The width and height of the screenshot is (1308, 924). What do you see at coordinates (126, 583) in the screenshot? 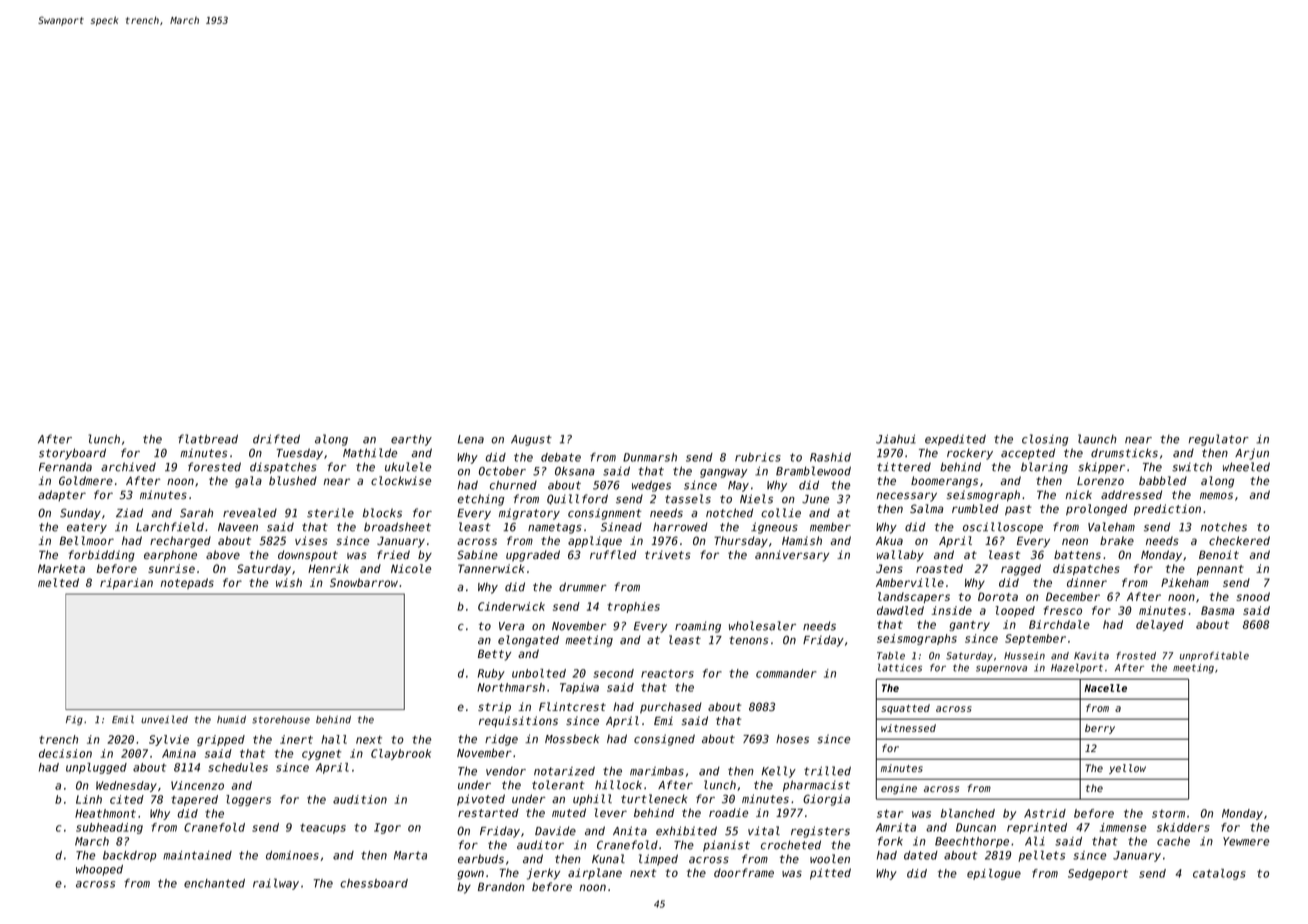
I see `riparian` at bounding box center [126, 583].
